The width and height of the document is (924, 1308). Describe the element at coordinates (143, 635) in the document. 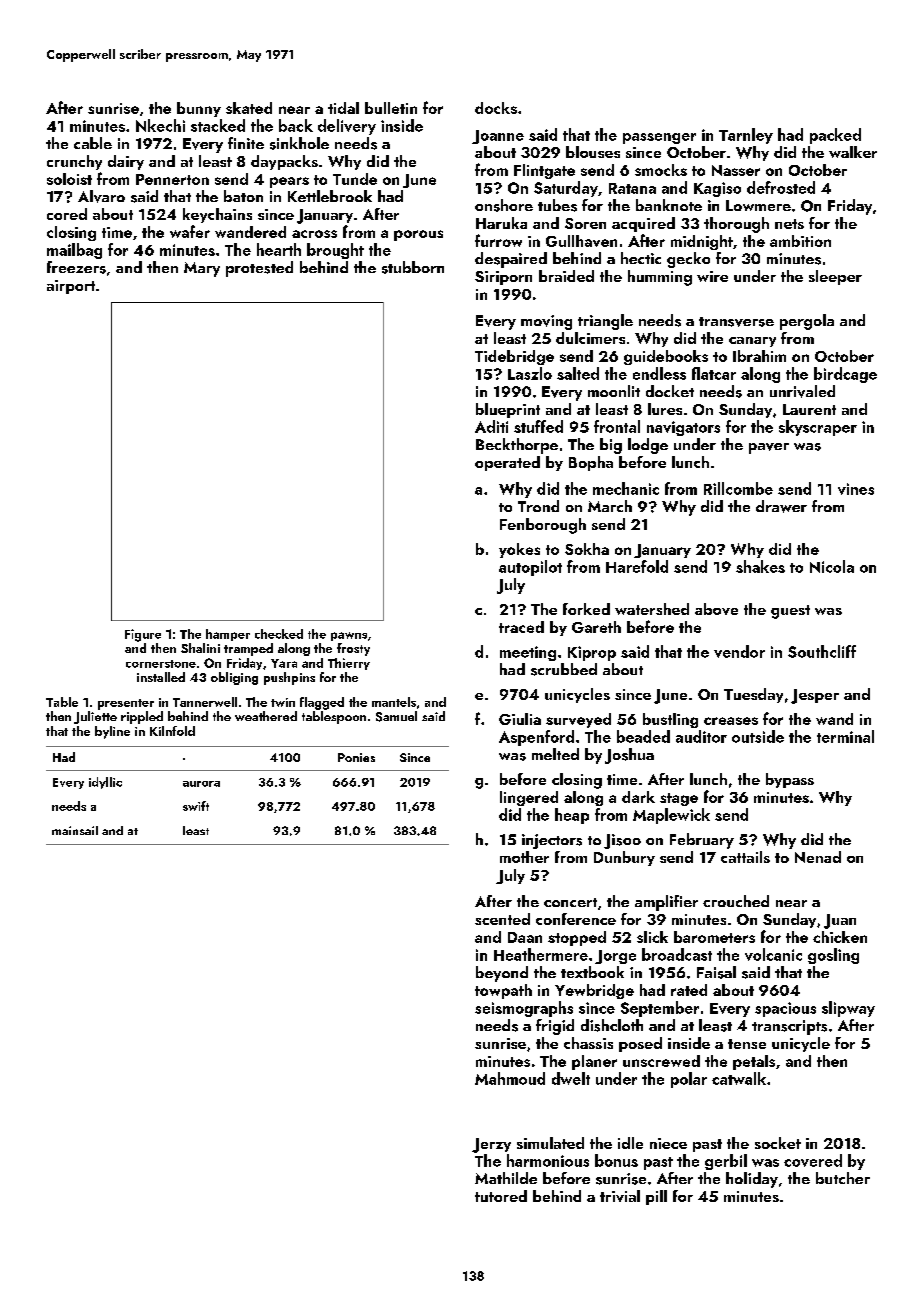

I see `Figure` at that location.
